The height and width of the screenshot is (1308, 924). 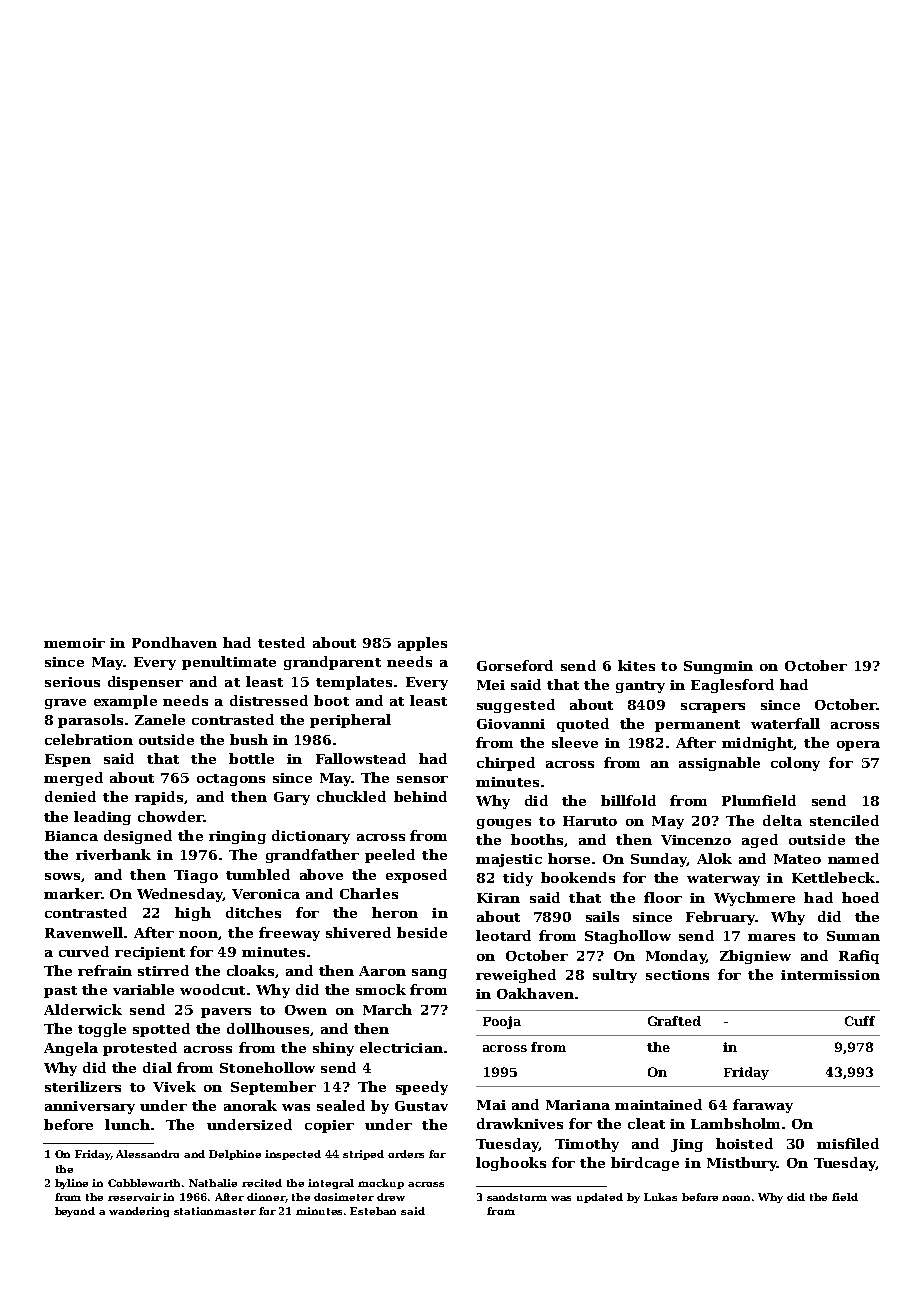 I want to click on peeled, so click(x=390, y=856).
